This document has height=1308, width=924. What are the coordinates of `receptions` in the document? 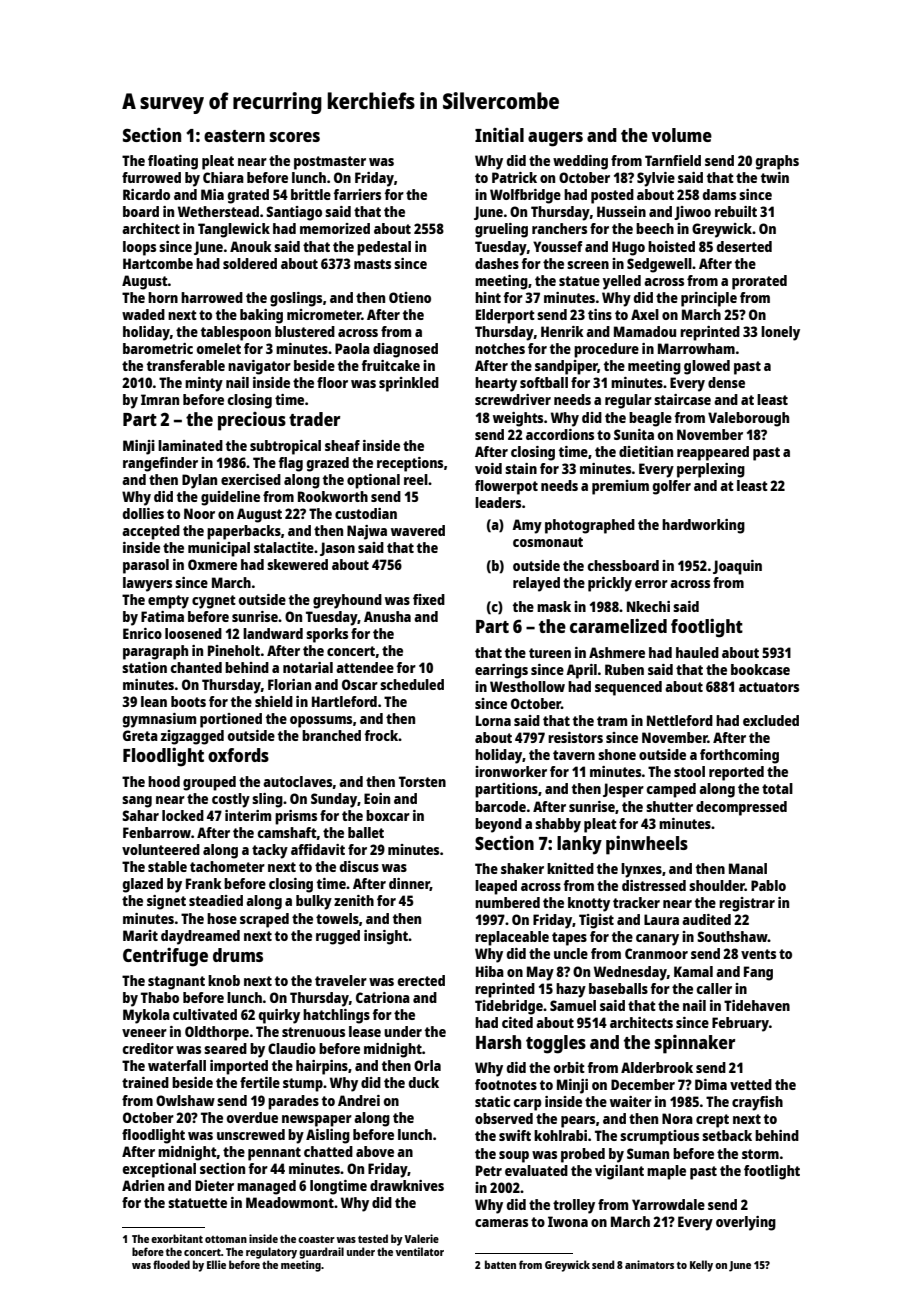 It's located at (410, 464).
